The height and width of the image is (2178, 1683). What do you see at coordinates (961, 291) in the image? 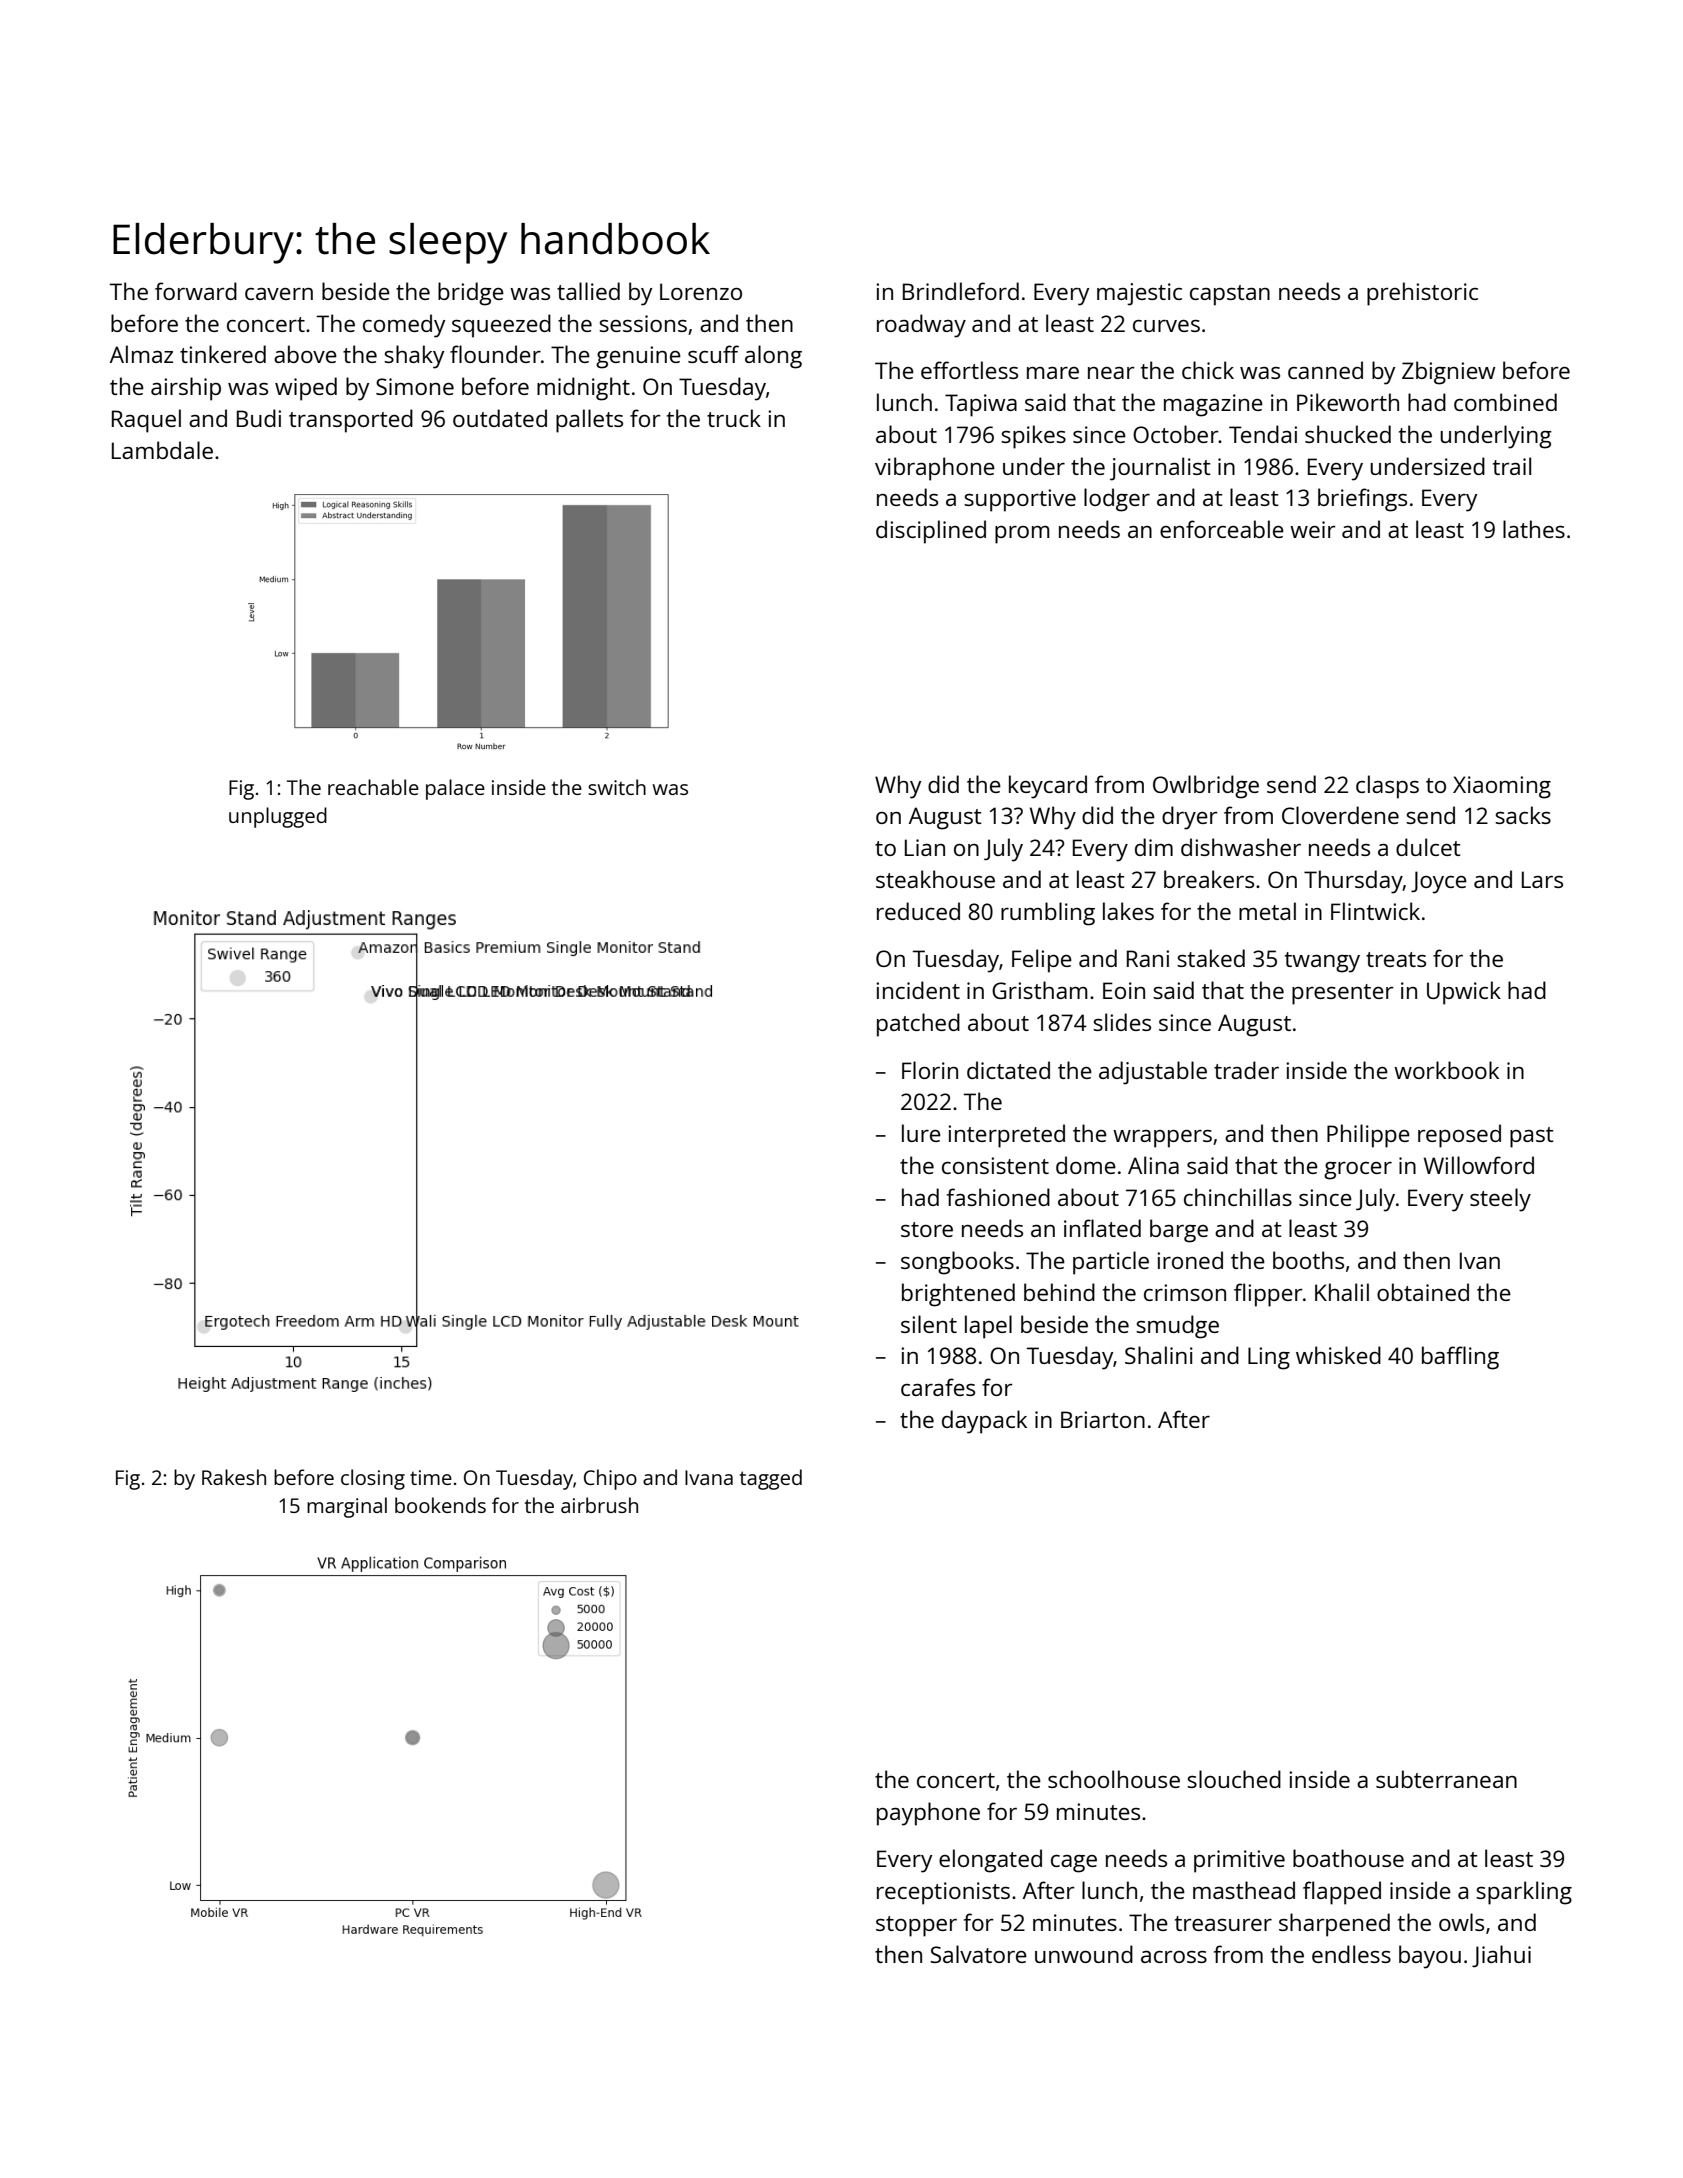
I see `Brindleford` at bounding box center [961, 291].
